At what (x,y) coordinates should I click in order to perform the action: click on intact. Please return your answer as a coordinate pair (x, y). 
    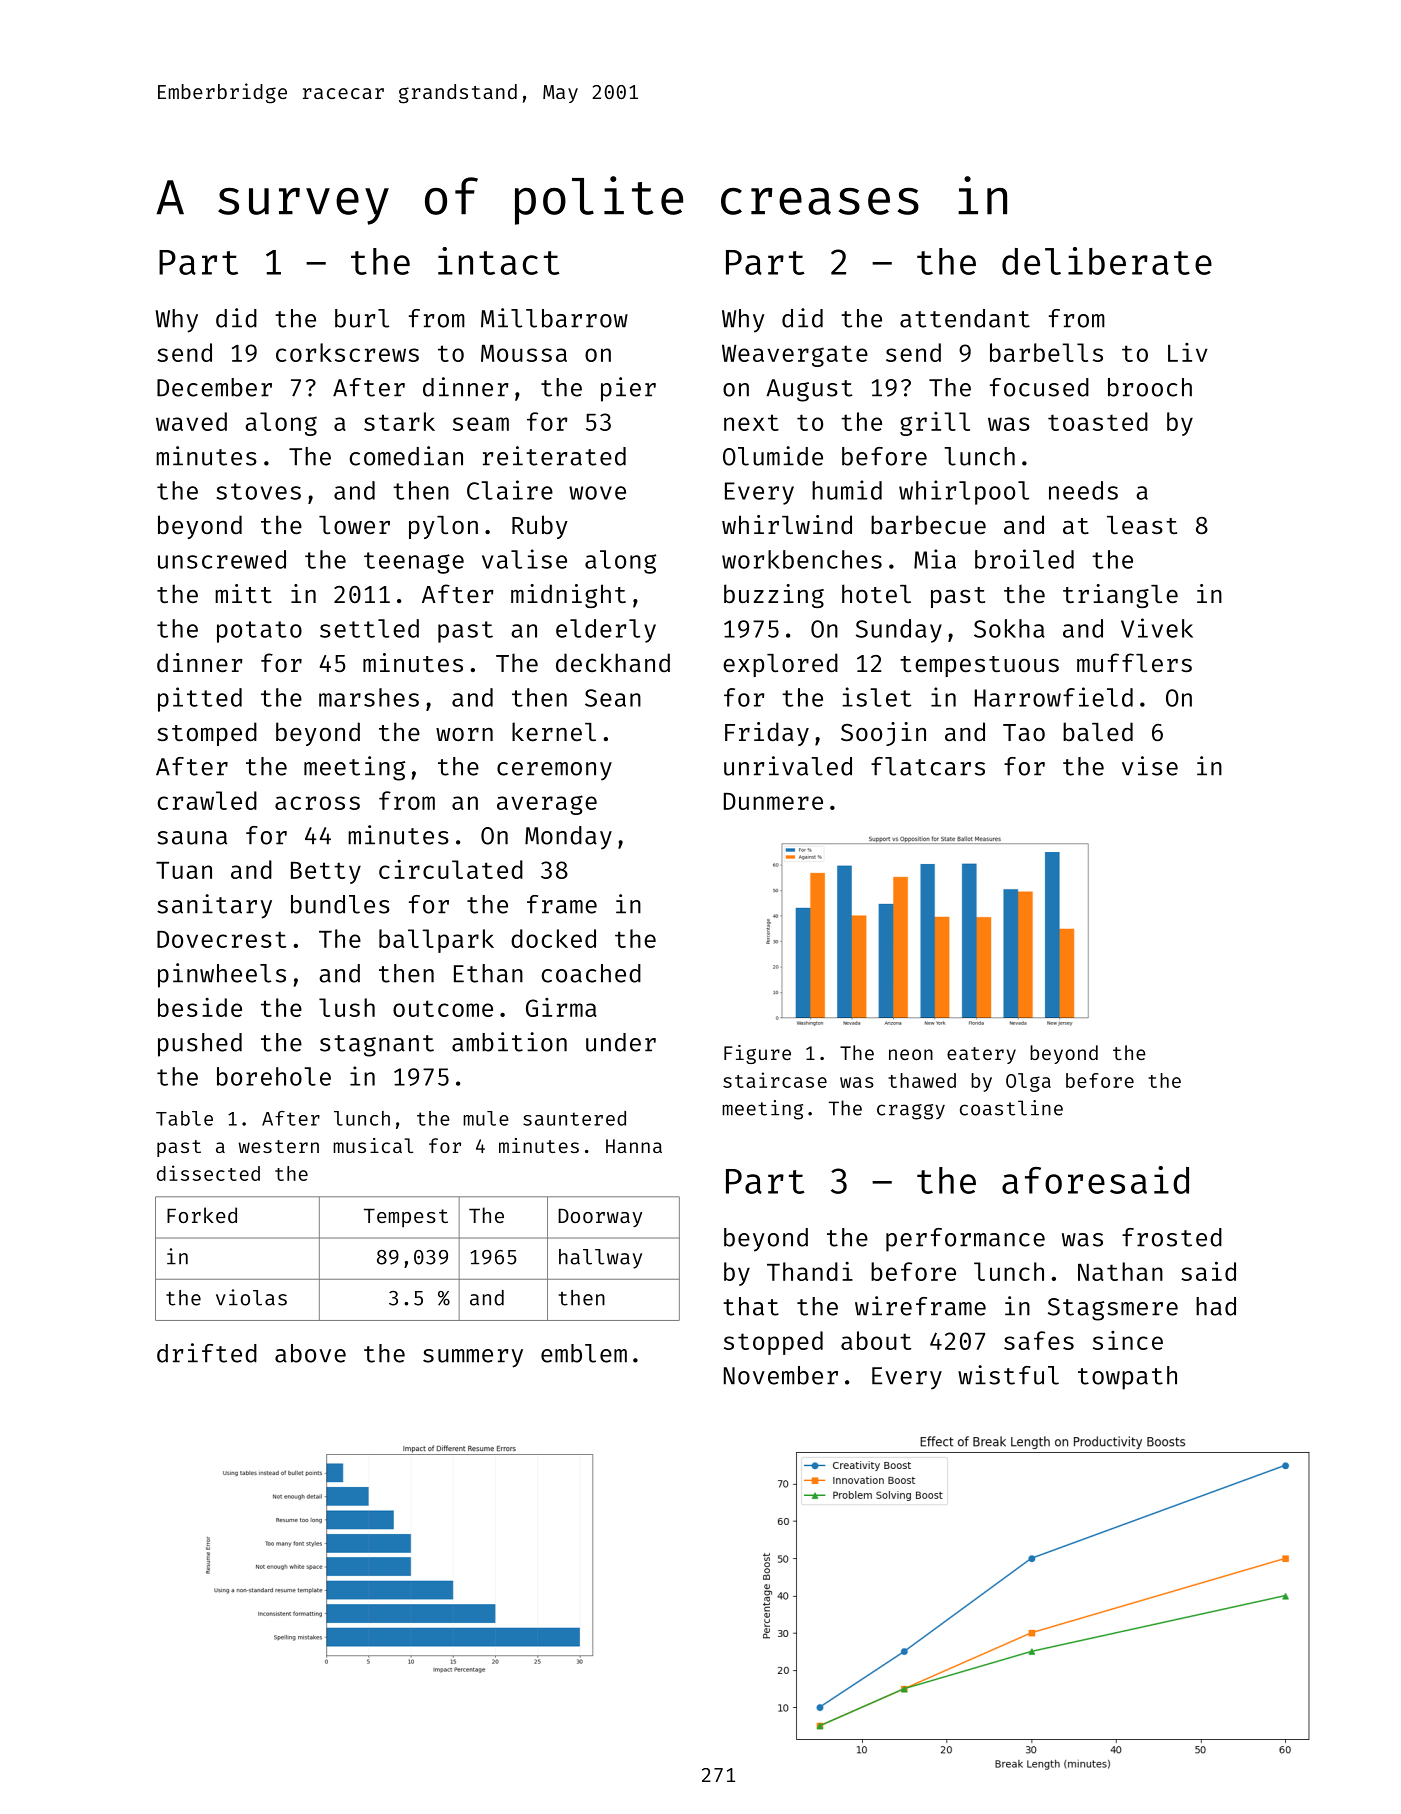
    Looking at the image, I should click on (499, 261).
